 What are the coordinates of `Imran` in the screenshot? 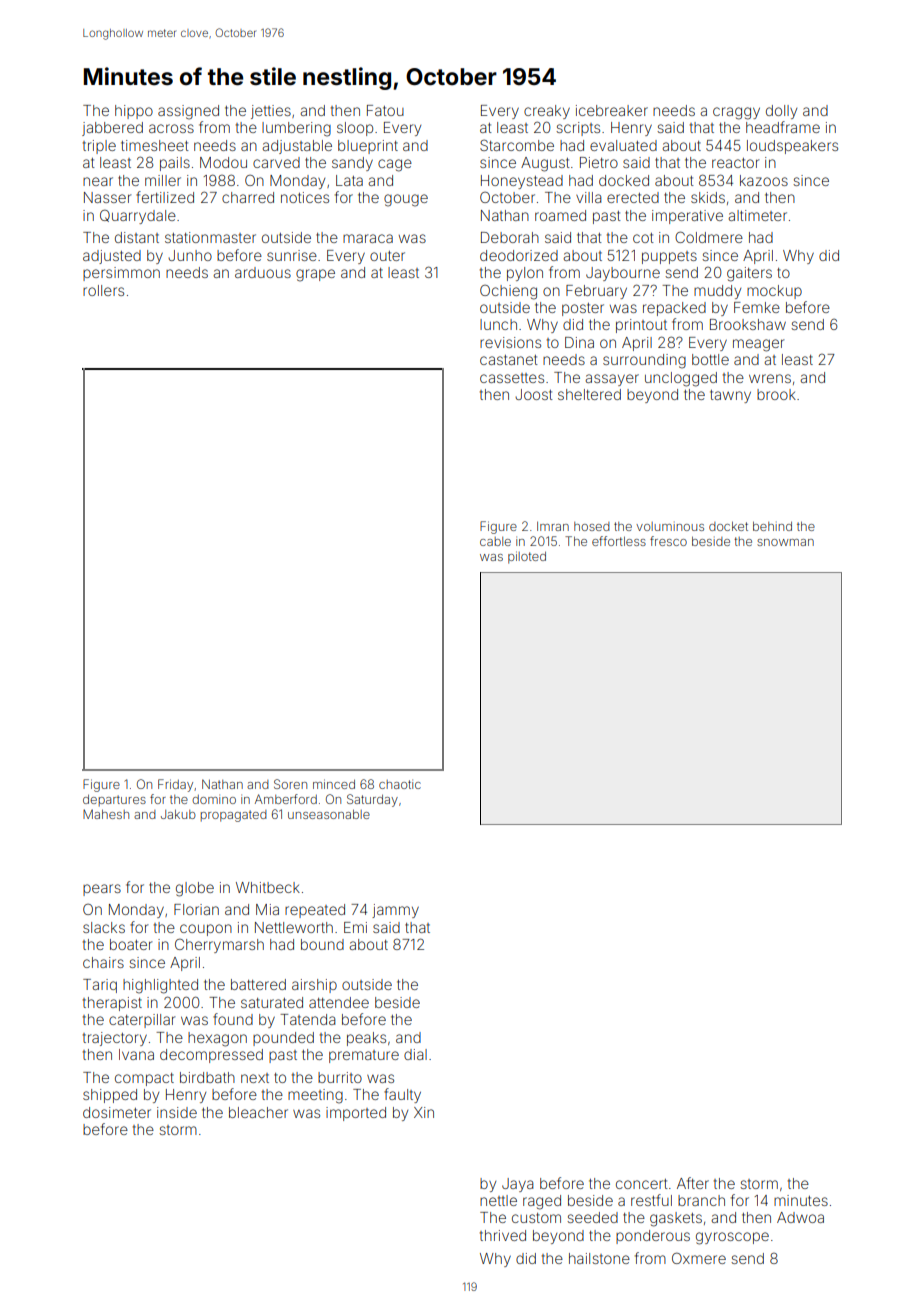 It's located at (553, 526).
